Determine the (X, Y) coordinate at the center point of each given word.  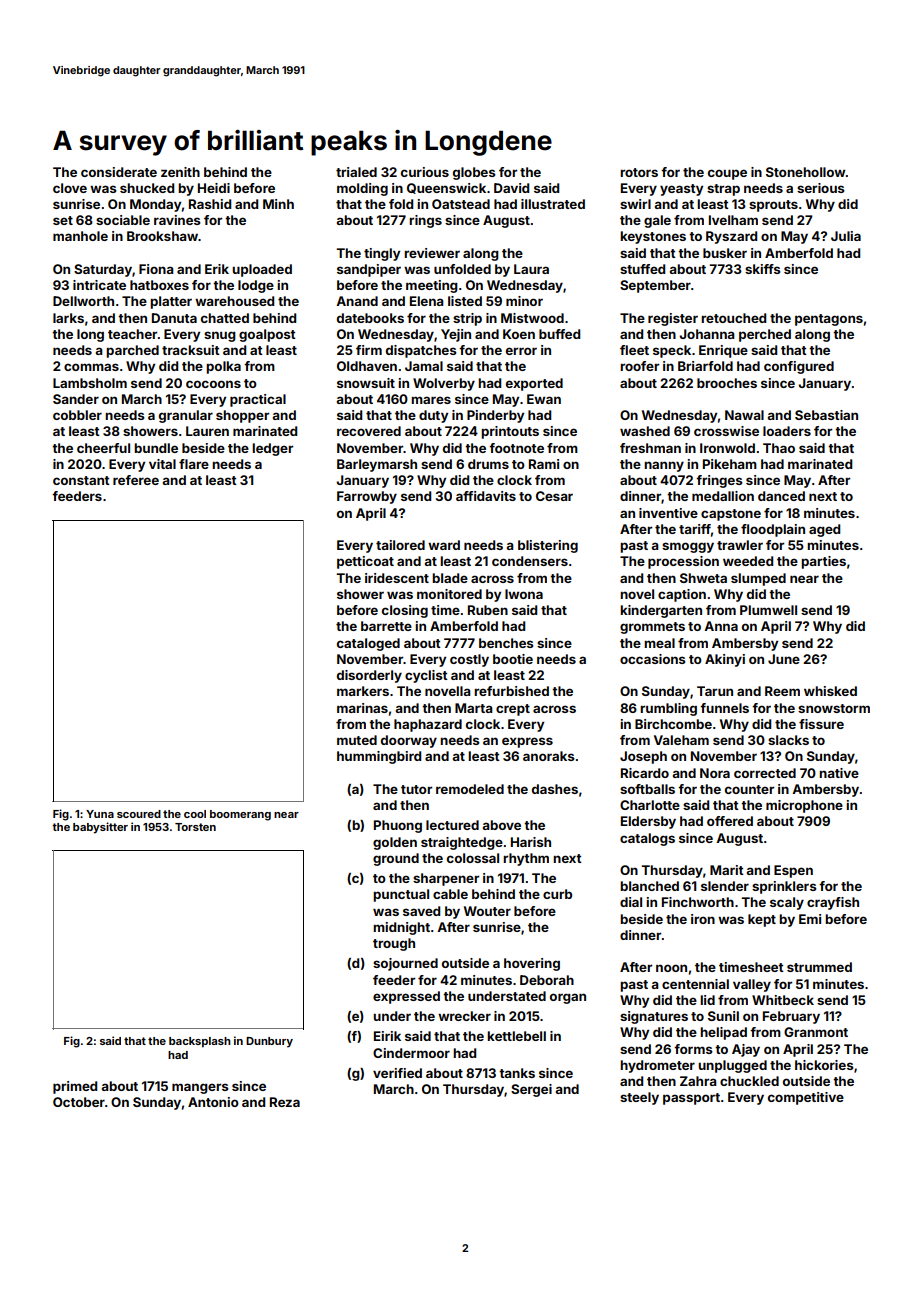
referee (136, 480)
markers (363, 691)
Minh (278, 204)
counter (749, 789)
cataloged (368, 644)
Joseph (643, 757)
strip (467, 319)
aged (824, 530)
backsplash (200, 1042)
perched (765, 335)
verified (397, 1073)
